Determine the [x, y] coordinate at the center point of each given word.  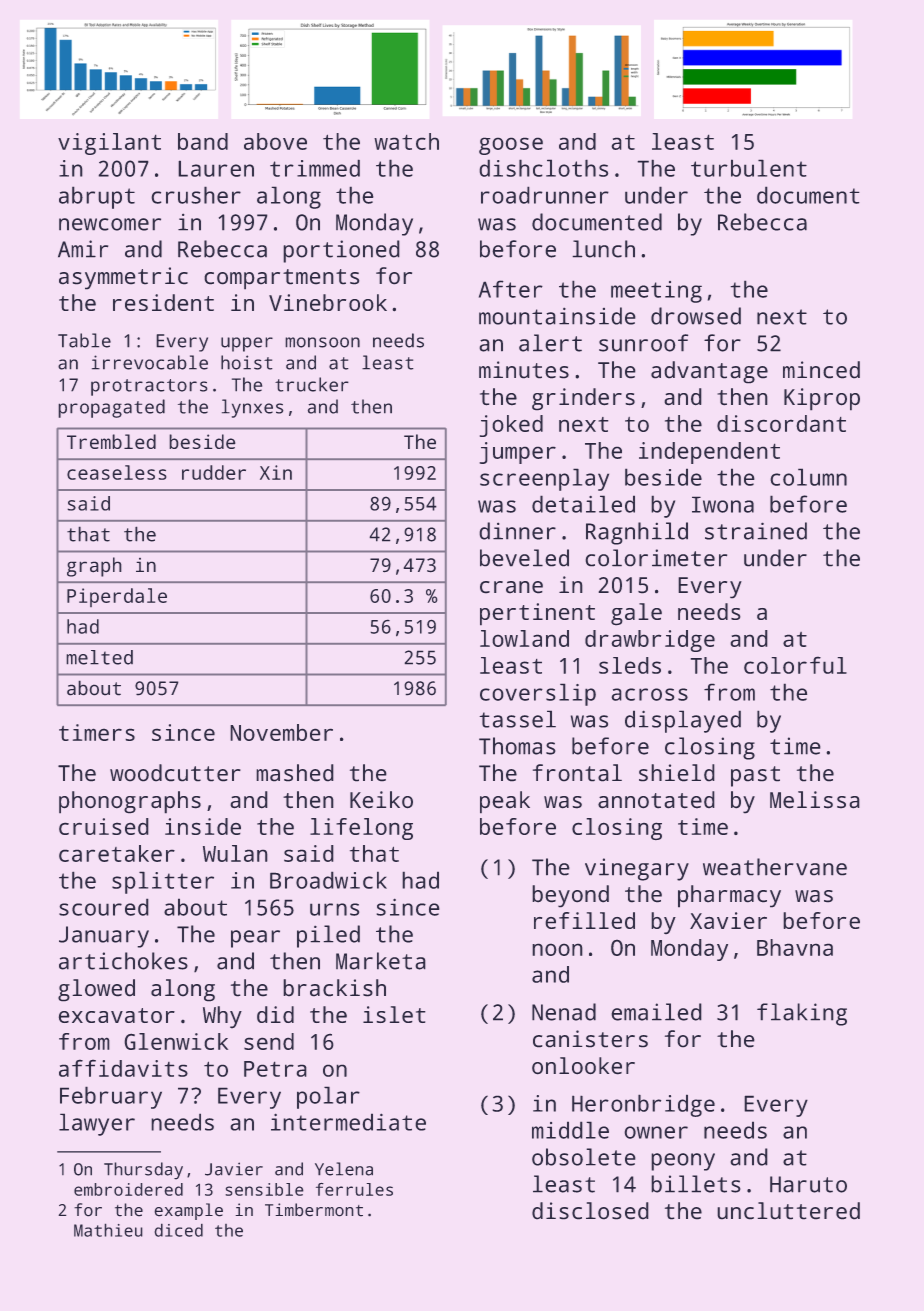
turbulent [749, 168]
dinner [517, 531]
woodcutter [175, 773]
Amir [83, 249]
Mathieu [108, 1230]
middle [570, 1130]
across [649, 694]
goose [511, 146]
